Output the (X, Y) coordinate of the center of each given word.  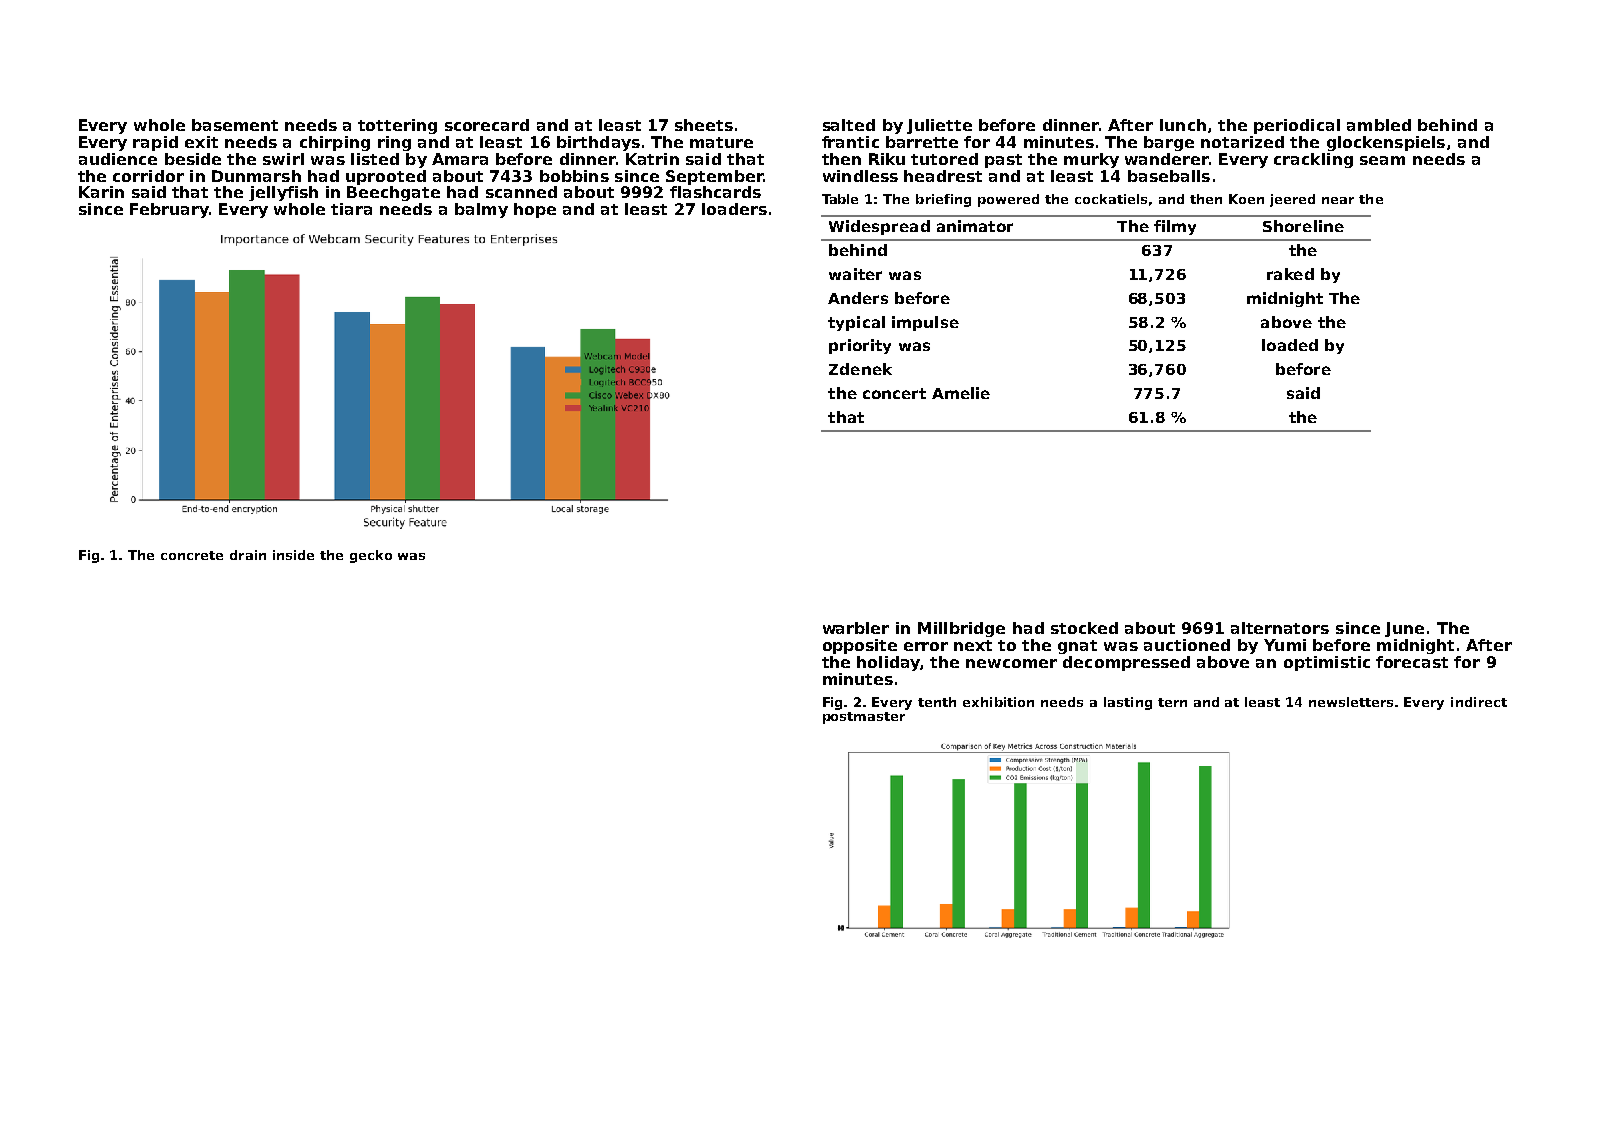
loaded (1290, 345)
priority (860, 346)
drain (248, 555)
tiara (351, 209)
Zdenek (860, 369)
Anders (858, 298)
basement (235, 125)
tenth (937, 702)
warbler (856, 628)
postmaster (864, 718)
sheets (704, 125)
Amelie (961, 393)
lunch (1183, 125)
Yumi (1285, 645)
